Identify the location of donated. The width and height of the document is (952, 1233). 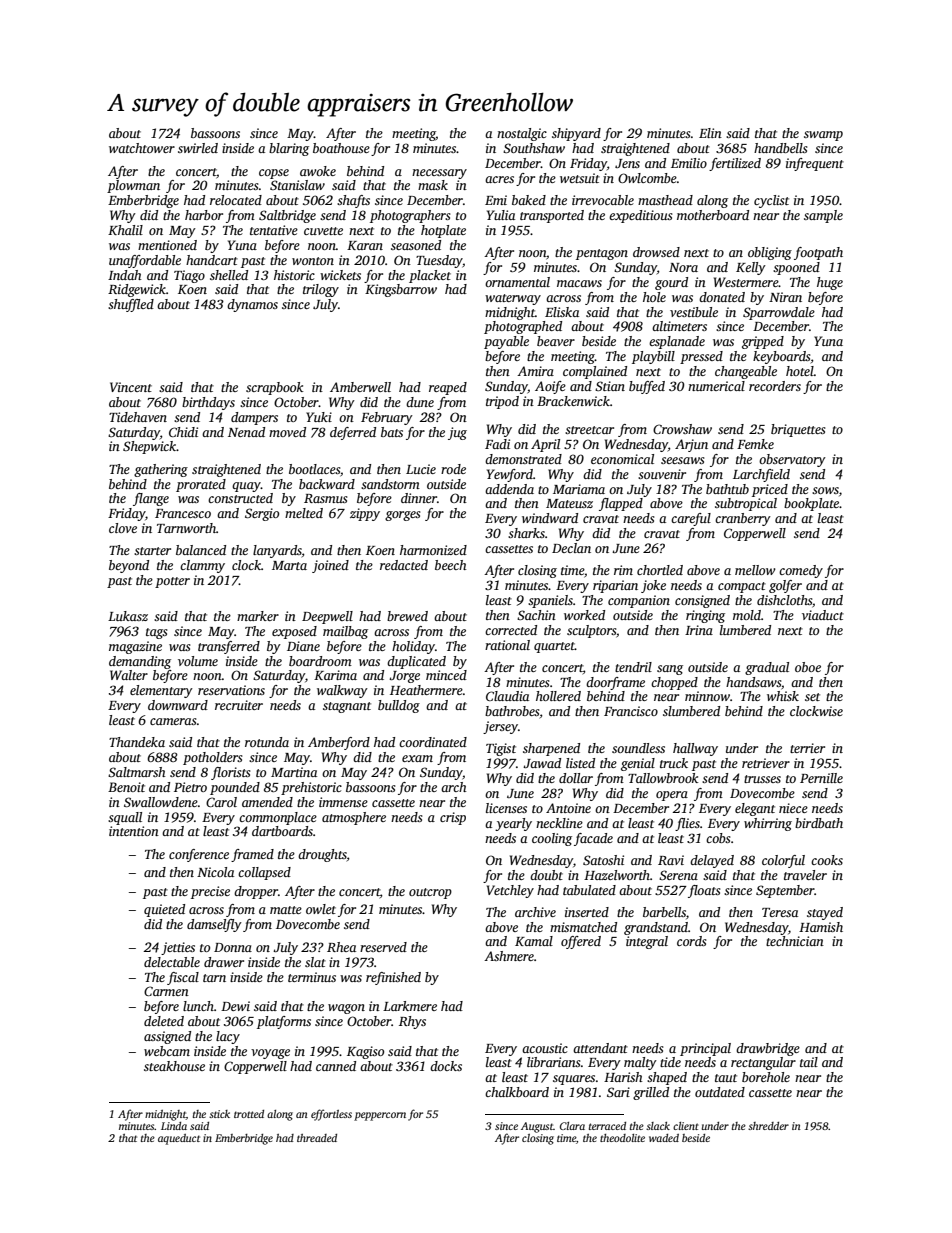
(722, 297).
